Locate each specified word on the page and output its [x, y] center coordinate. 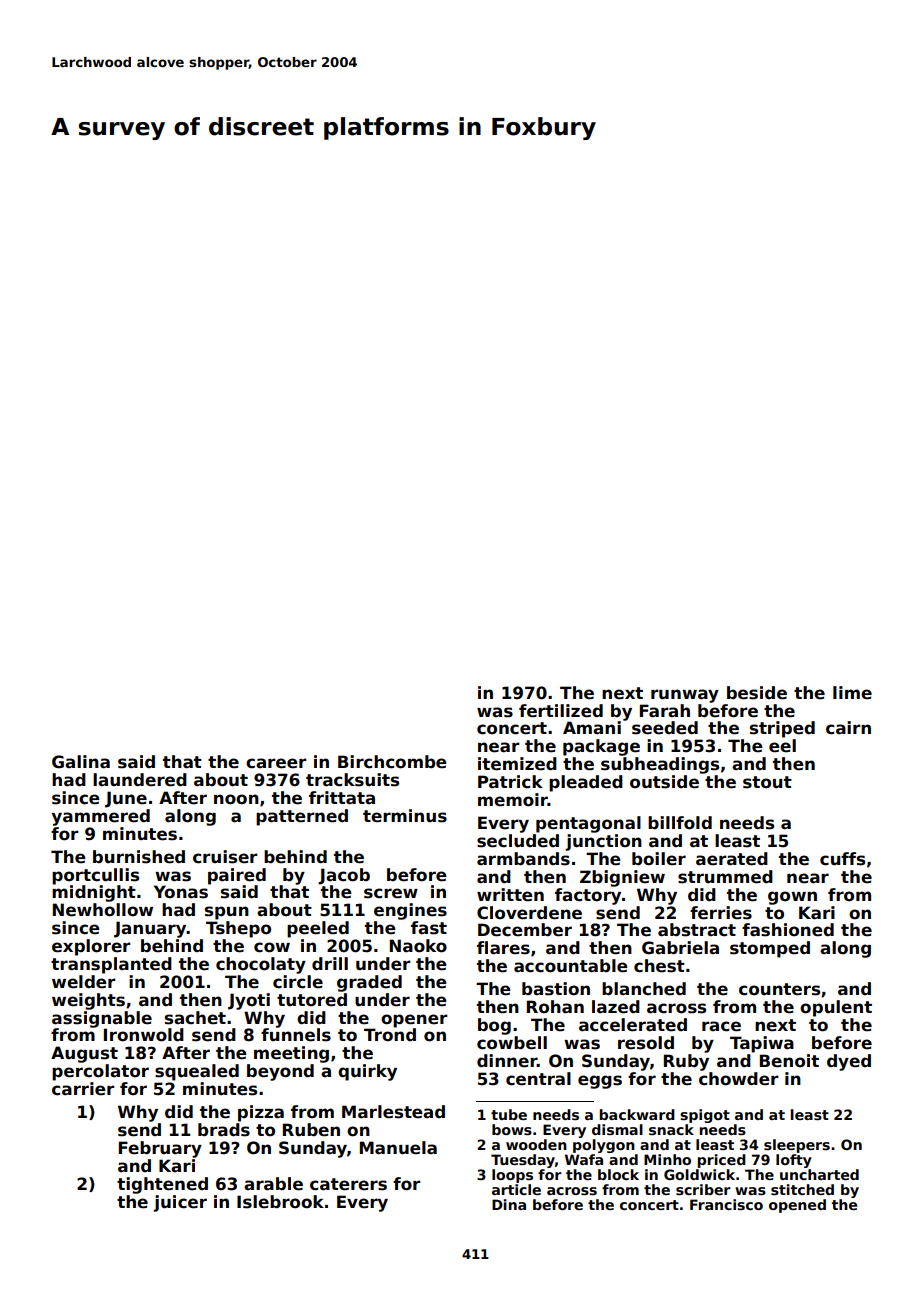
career [276, 763]
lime [852, 693]
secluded [518, 841]
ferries [721, 913]
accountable [571, 966]
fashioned [788, 930]
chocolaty [261, 965]
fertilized [561, 711]
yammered [100, 817]
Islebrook [280, 1202]
